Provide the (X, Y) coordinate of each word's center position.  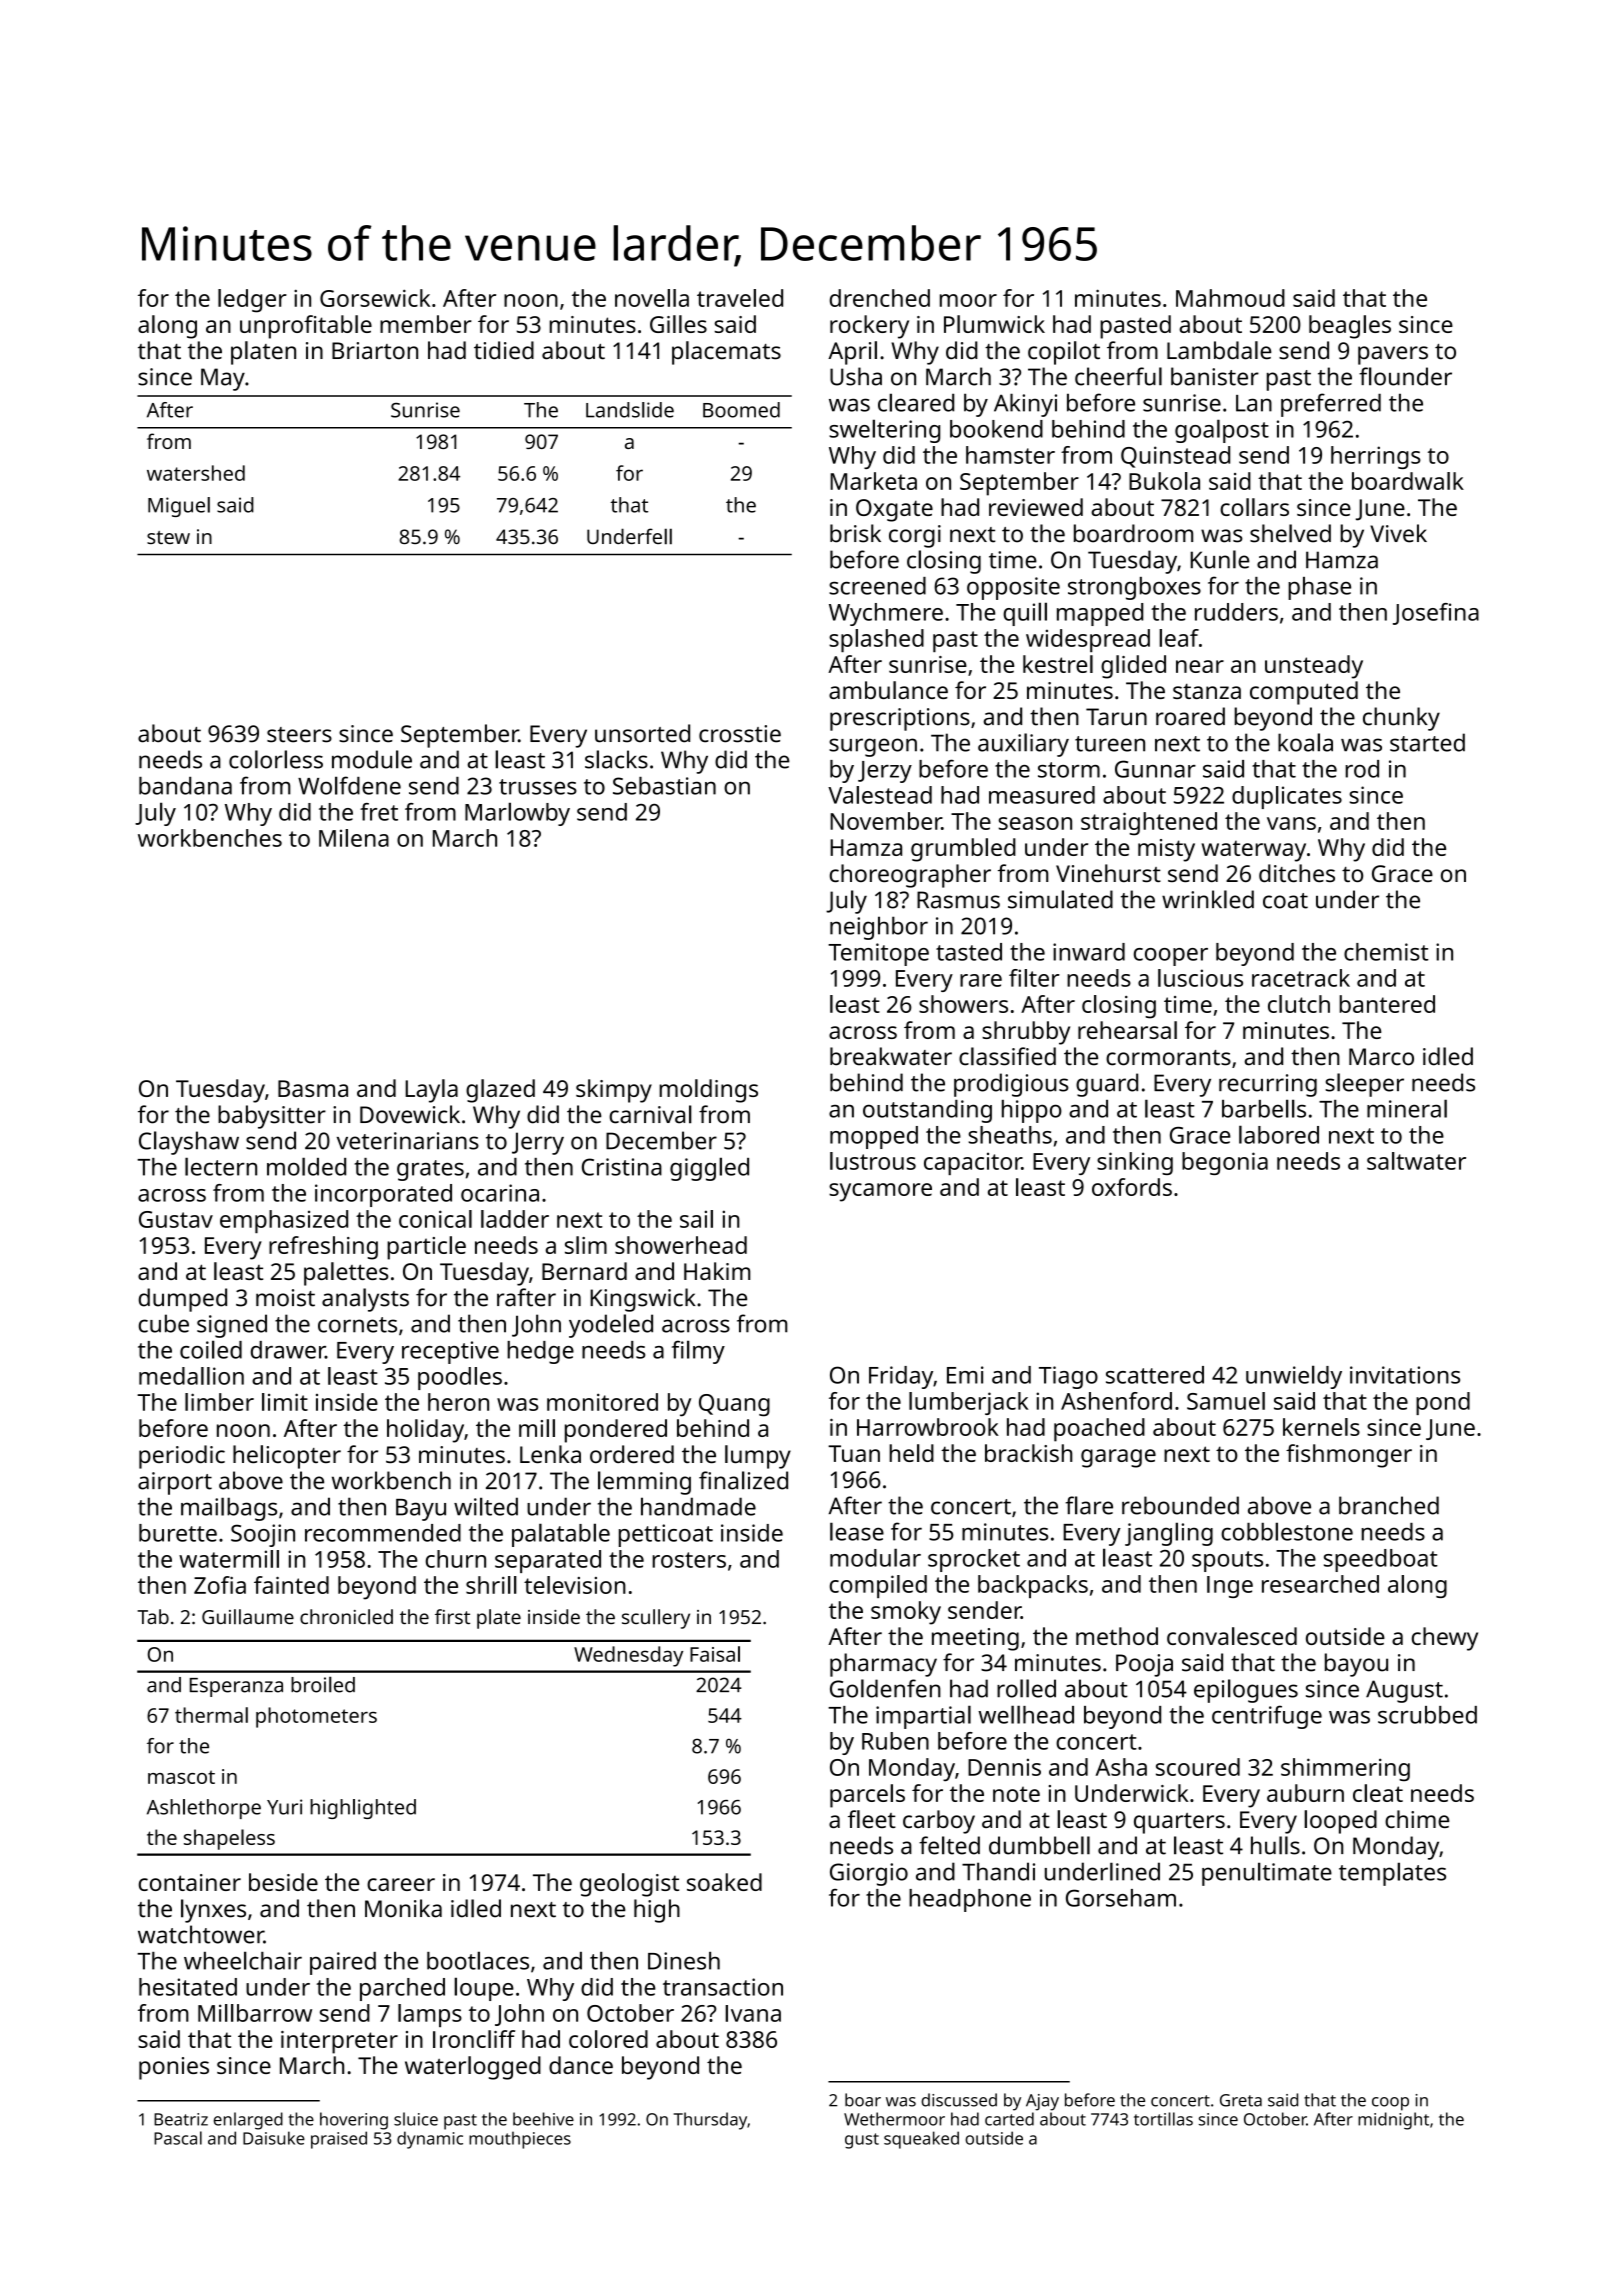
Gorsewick (375, 298)
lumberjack (968, 1403)
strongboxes (1134, 588)
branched (1389, 1505)
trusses (538, 787)
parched (402, 1989)
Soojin (263, 1535)
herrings (1376, 457)
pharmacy (883, 1665)
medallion (191, 1376)
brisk (855, 533)
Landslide (630, 410)
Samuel (1226, 1401)
